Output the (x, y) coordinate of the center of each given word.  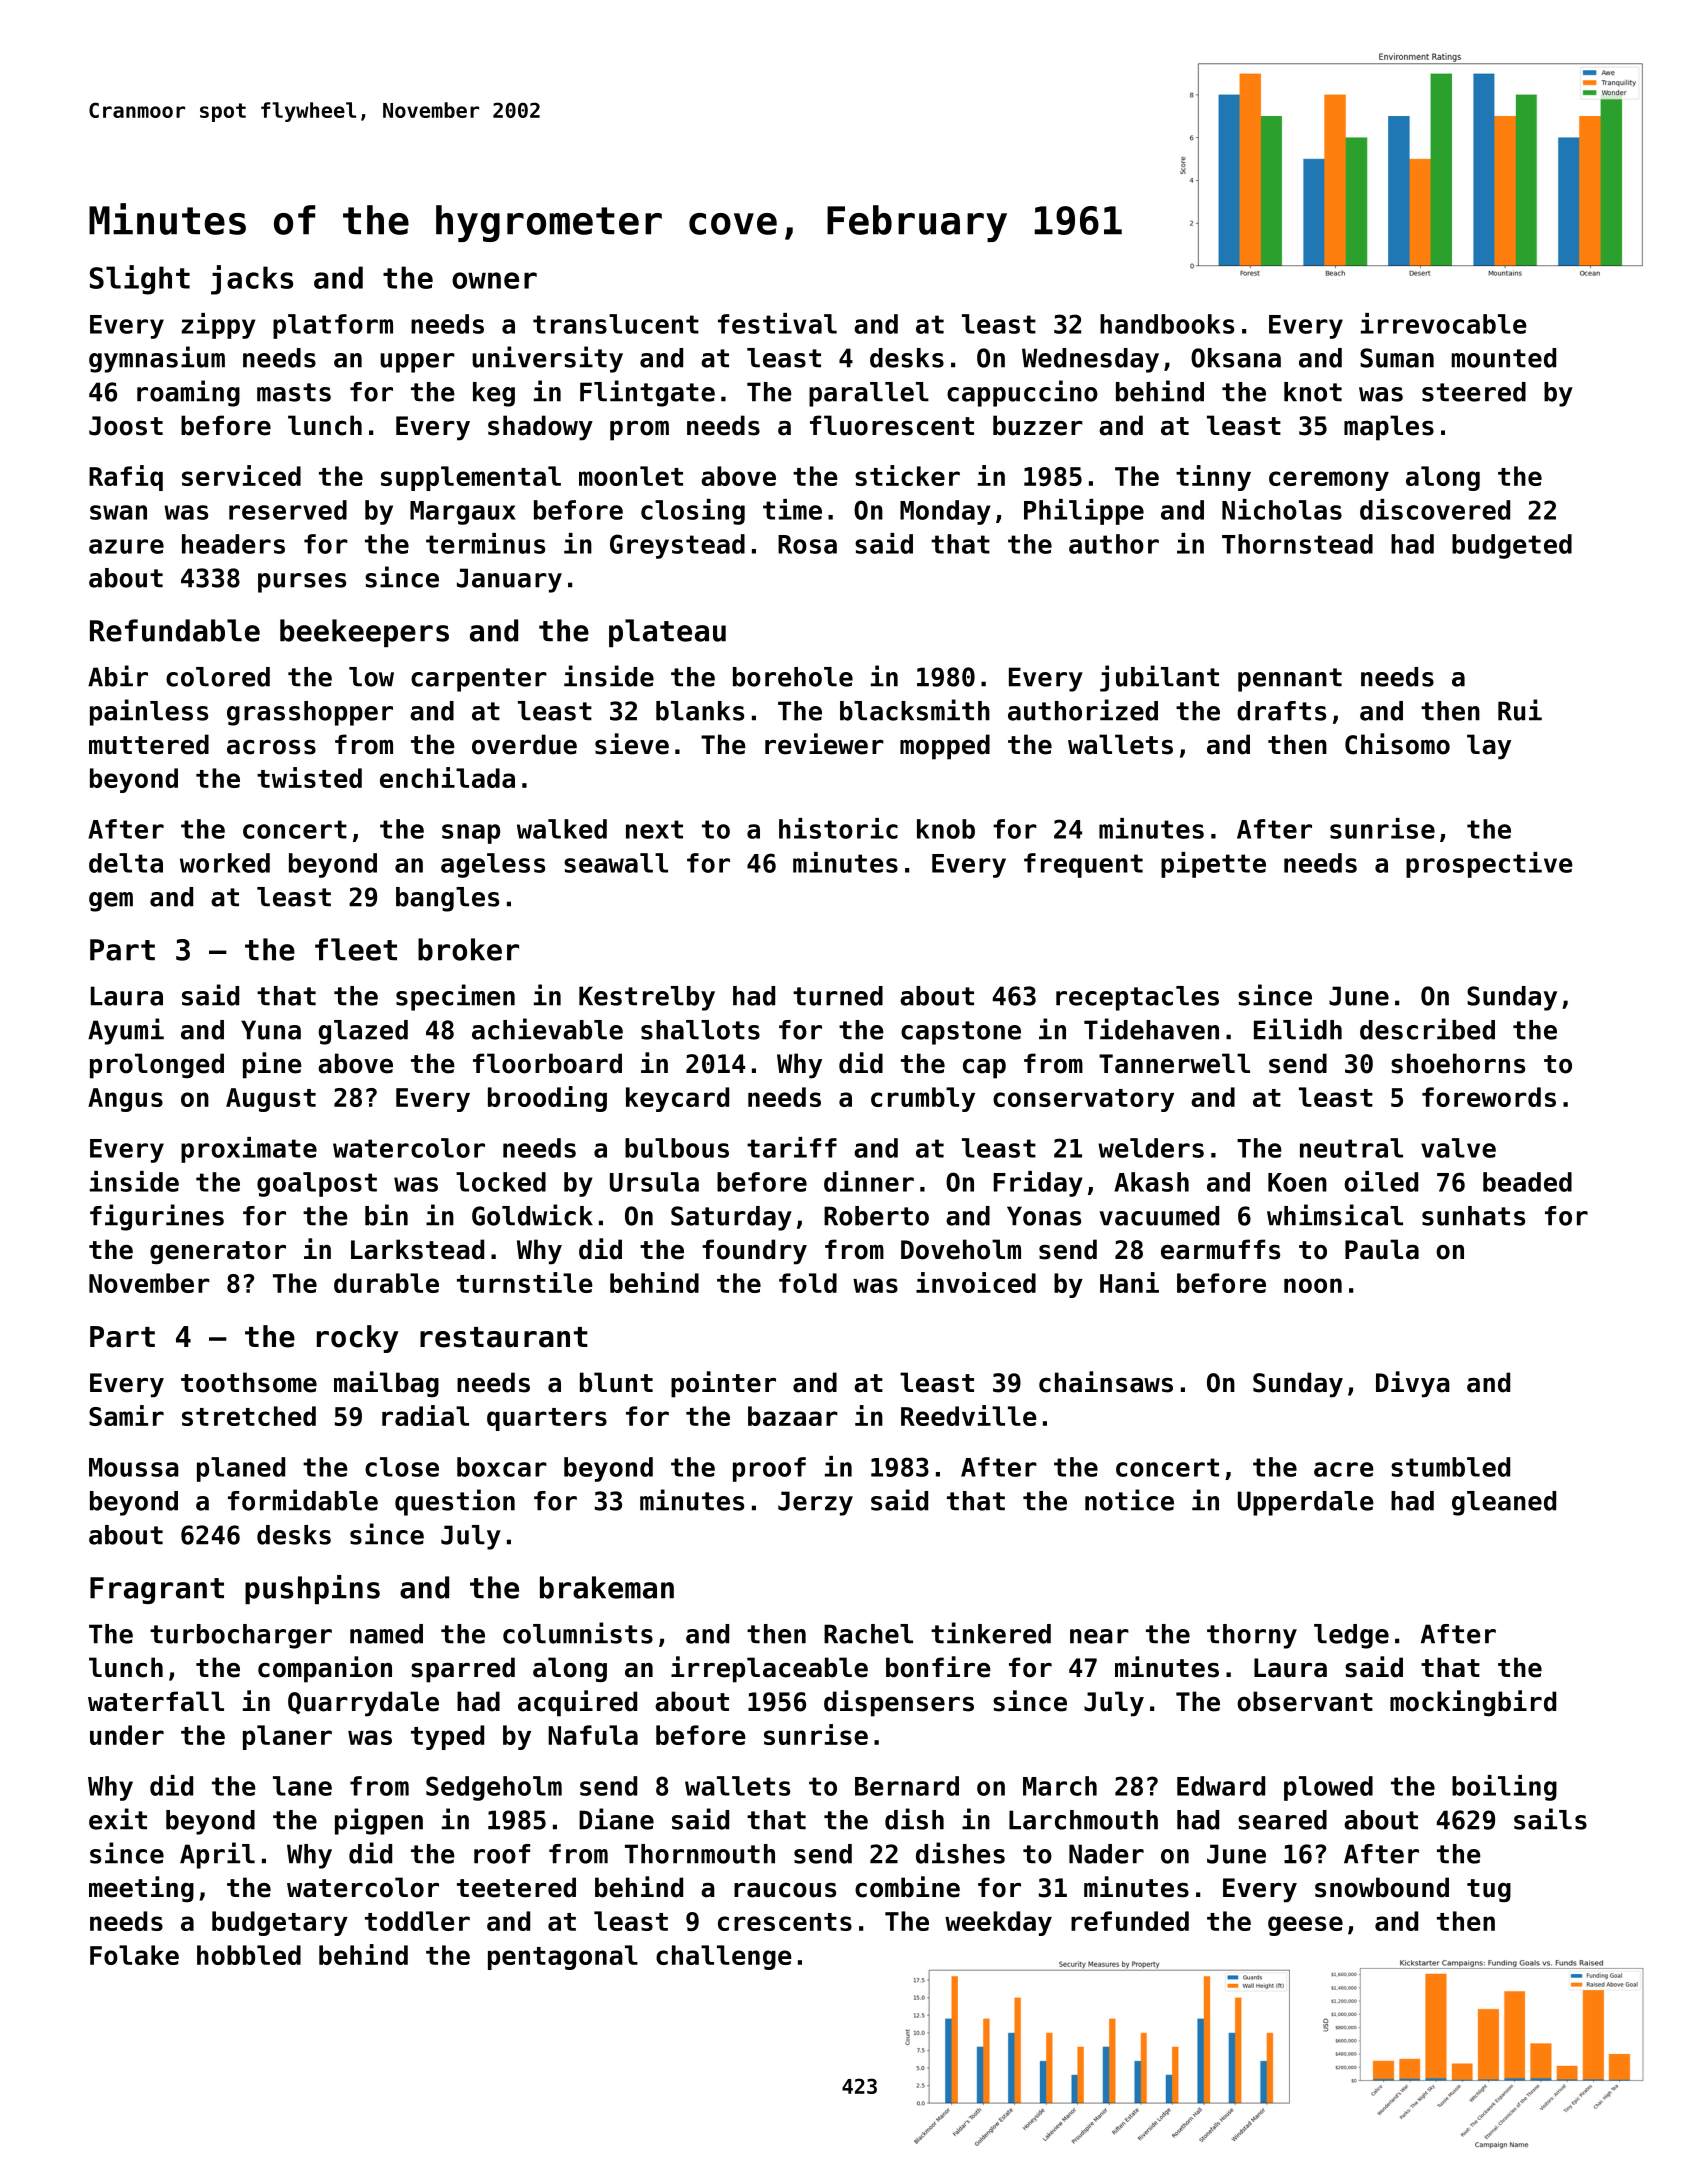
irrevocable (1444, 323)
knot (1313, 392)
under (127, 1735)
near (1099, 1636)
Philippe (1084, 512)
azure (126, 546)
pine (272, 1065)
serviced (241, 475)
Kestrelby (647, 998)
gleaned (1504, 1503)
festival (777, 323)
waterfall (156, 1701)
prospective (1489, 865)
